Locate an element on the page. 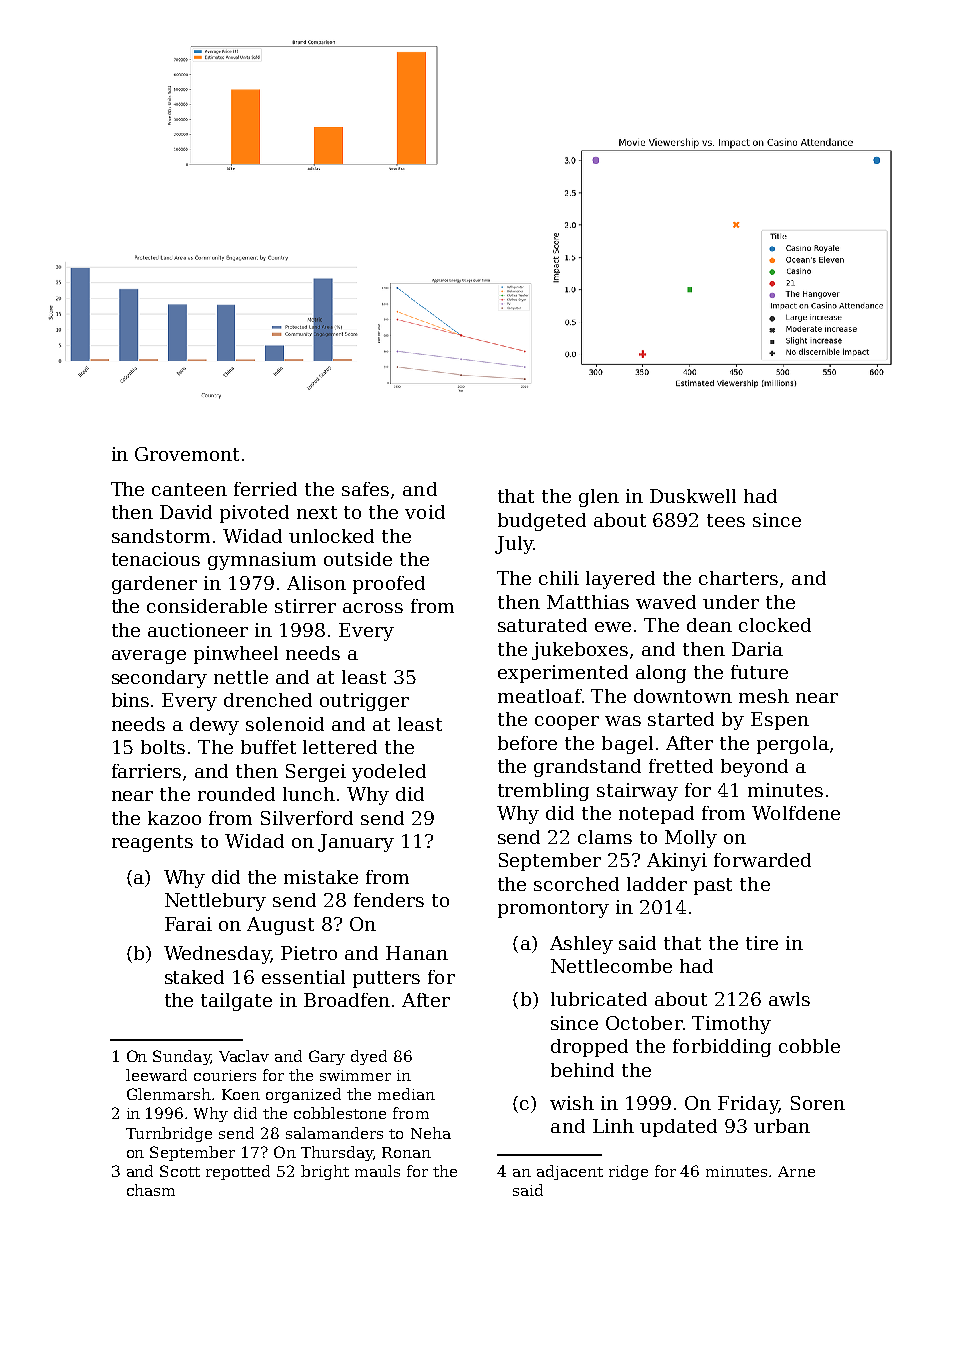 This page has height=1357, width=956. sandstorm is located at coordinates (161, 536).
